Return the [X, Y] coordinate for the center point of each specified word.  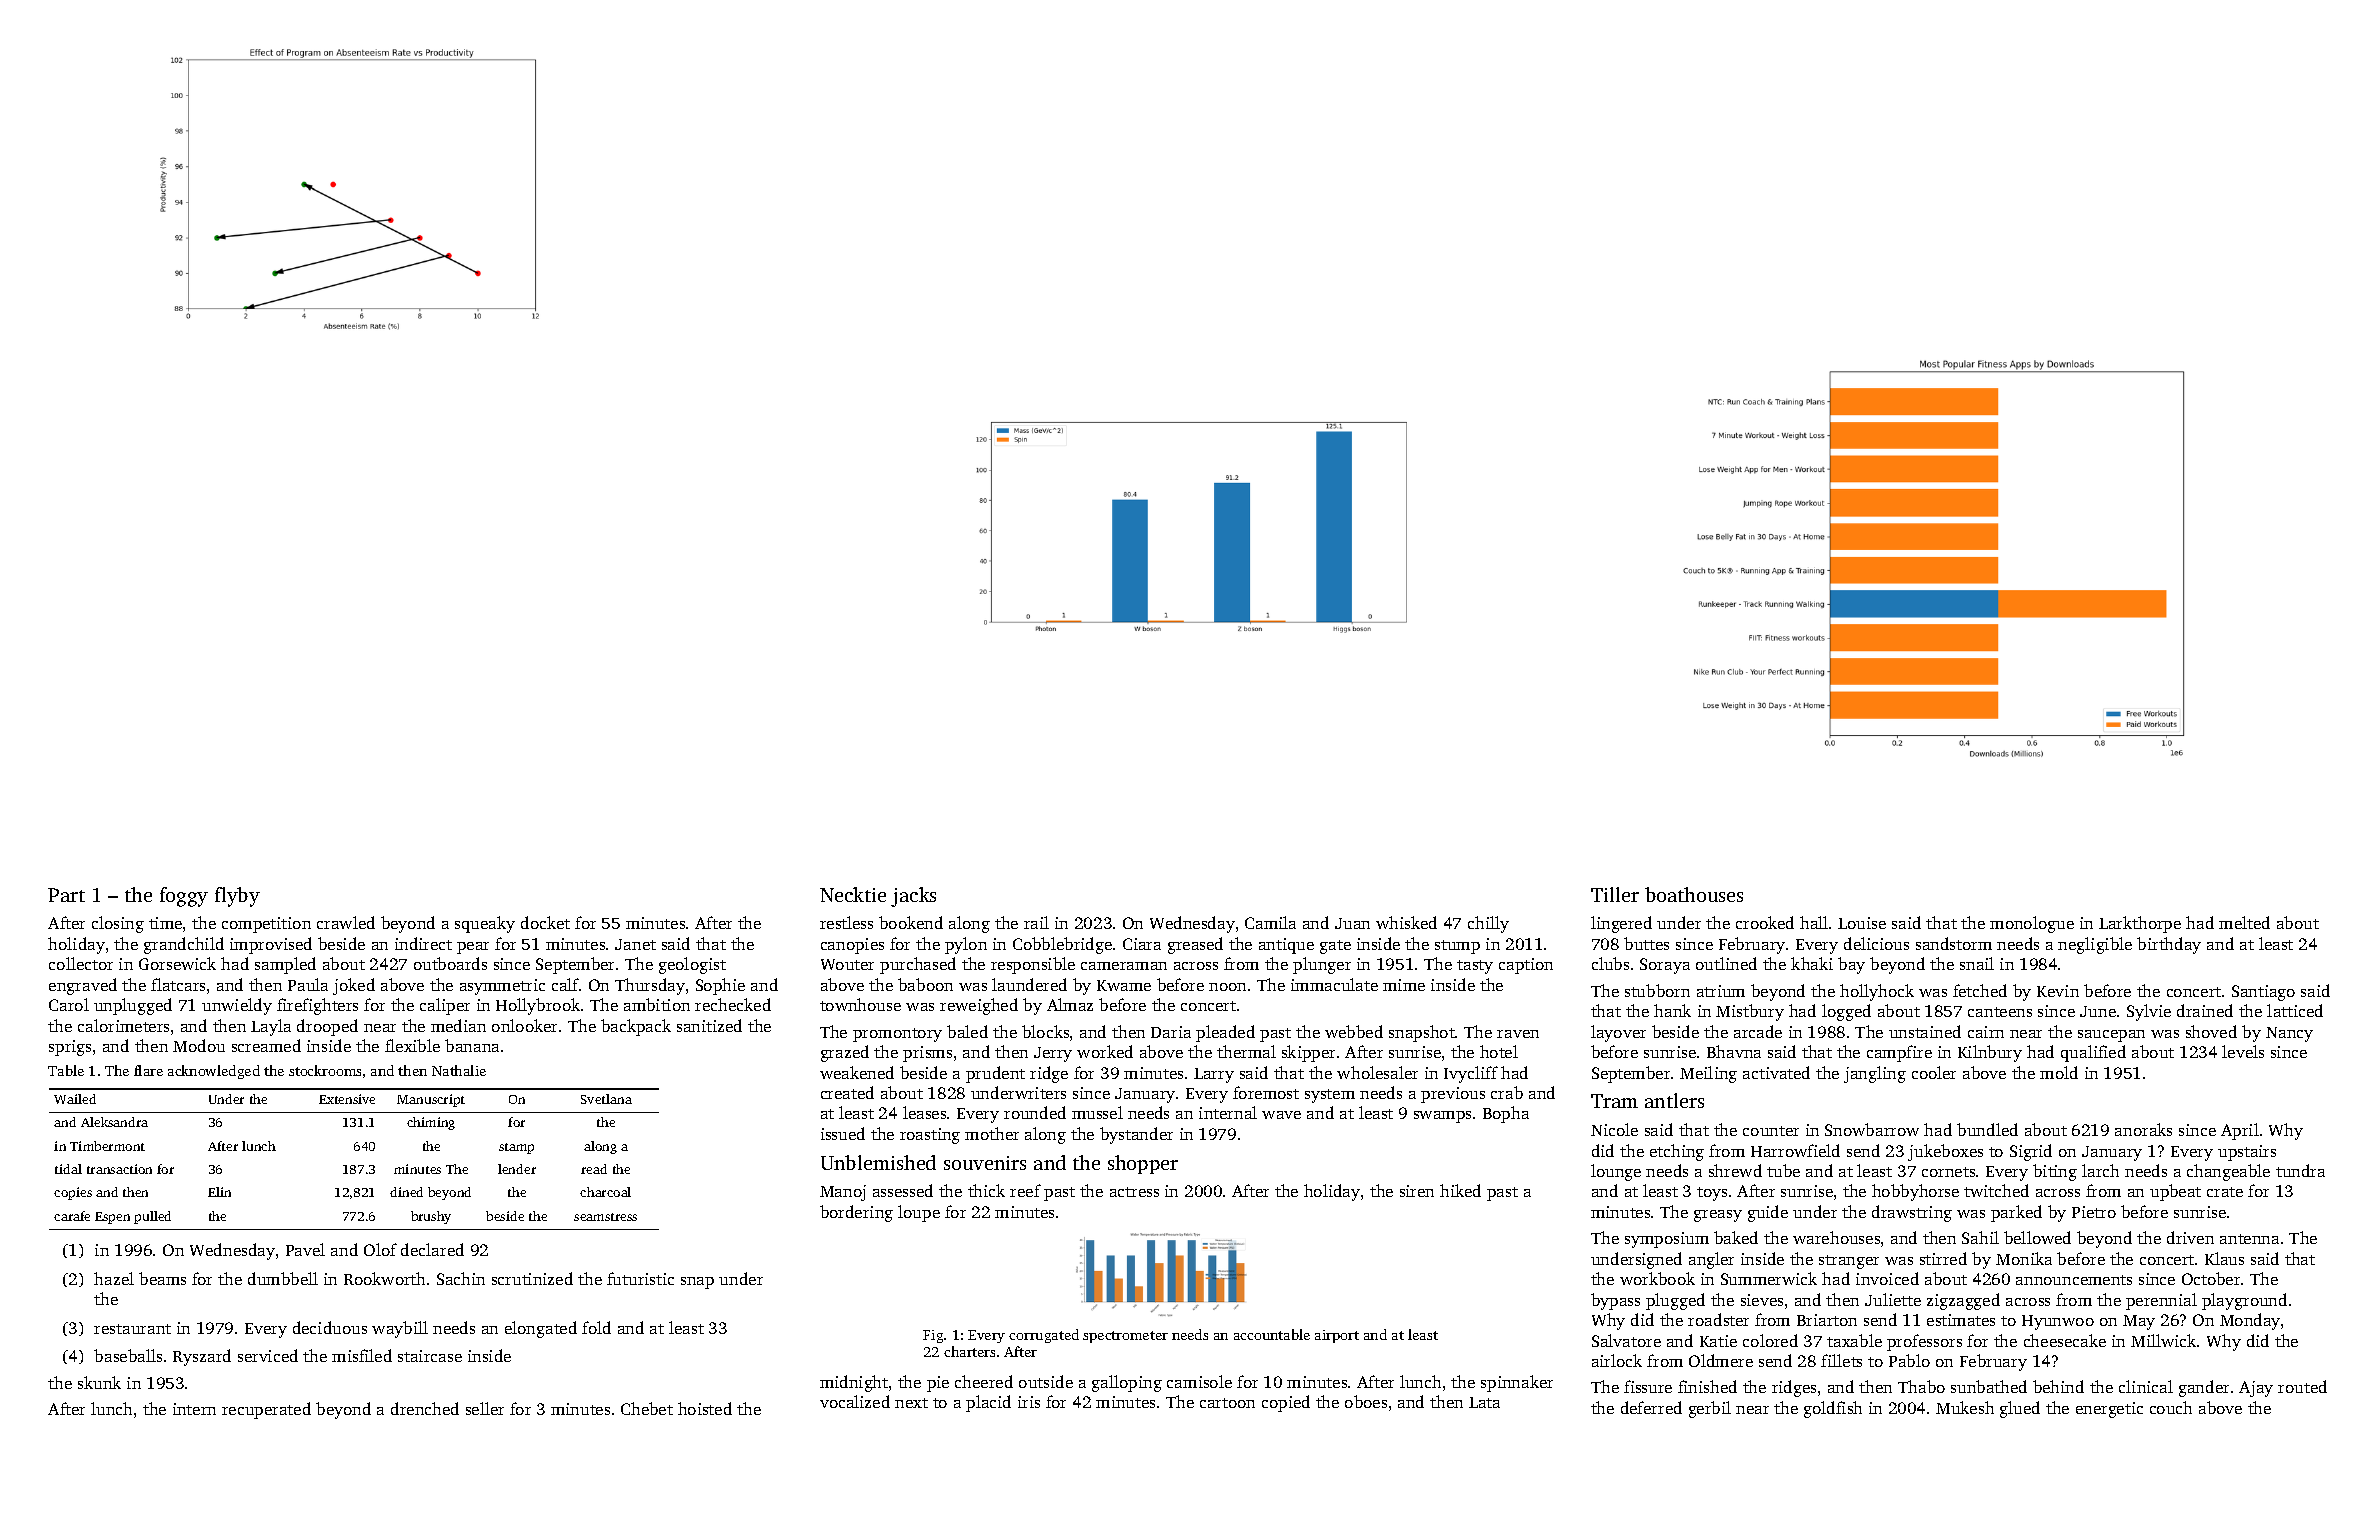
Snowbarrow [1872, 1129]
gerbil [1710, 1409]
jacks [913, 897]
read [594, 1169]
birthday [2169, 945]
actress [1134, 1192]
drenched [425, 1408]
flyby [237, 897]
